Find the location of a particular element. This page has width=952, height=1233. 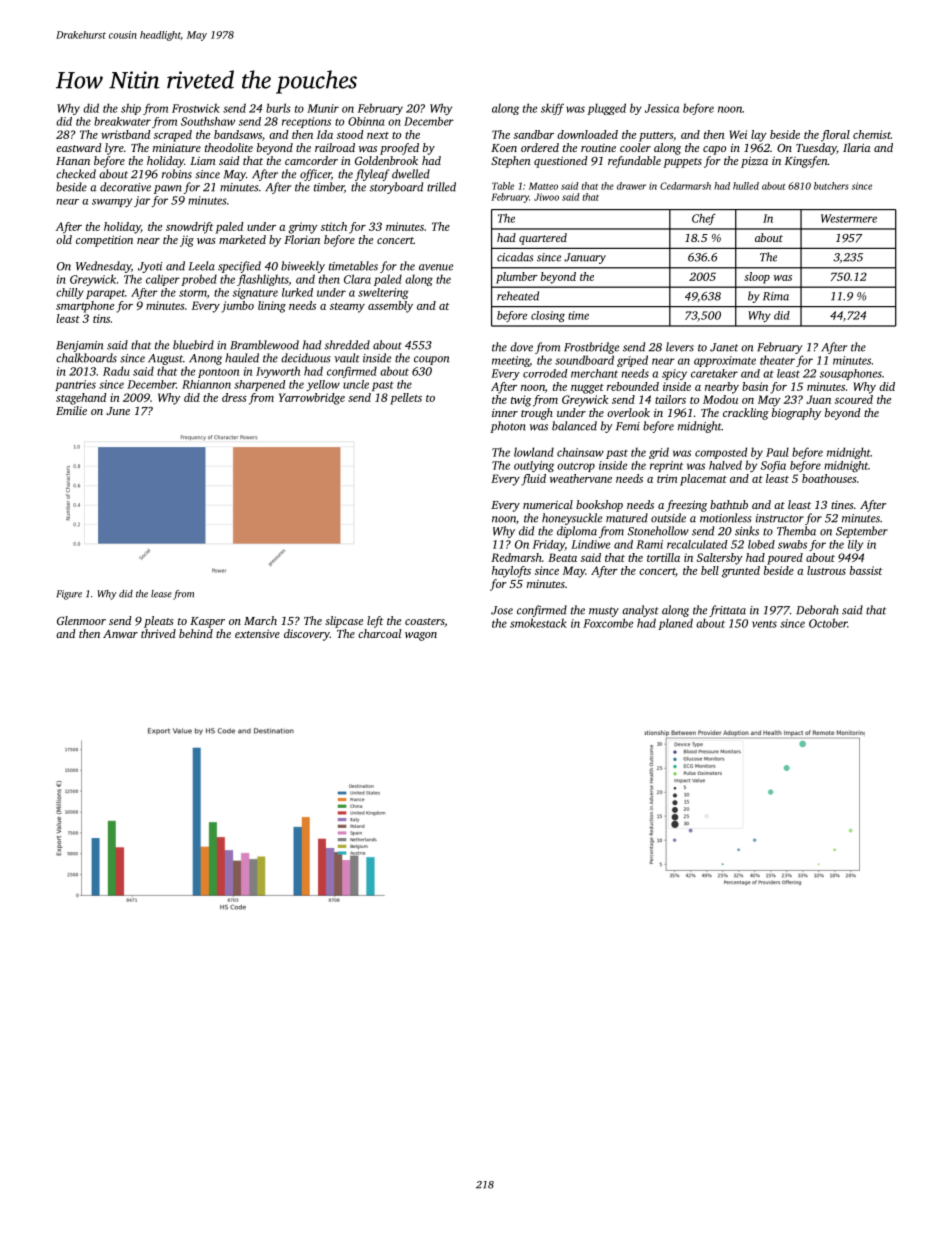

Emilie is located at coordinates (71, 410).
